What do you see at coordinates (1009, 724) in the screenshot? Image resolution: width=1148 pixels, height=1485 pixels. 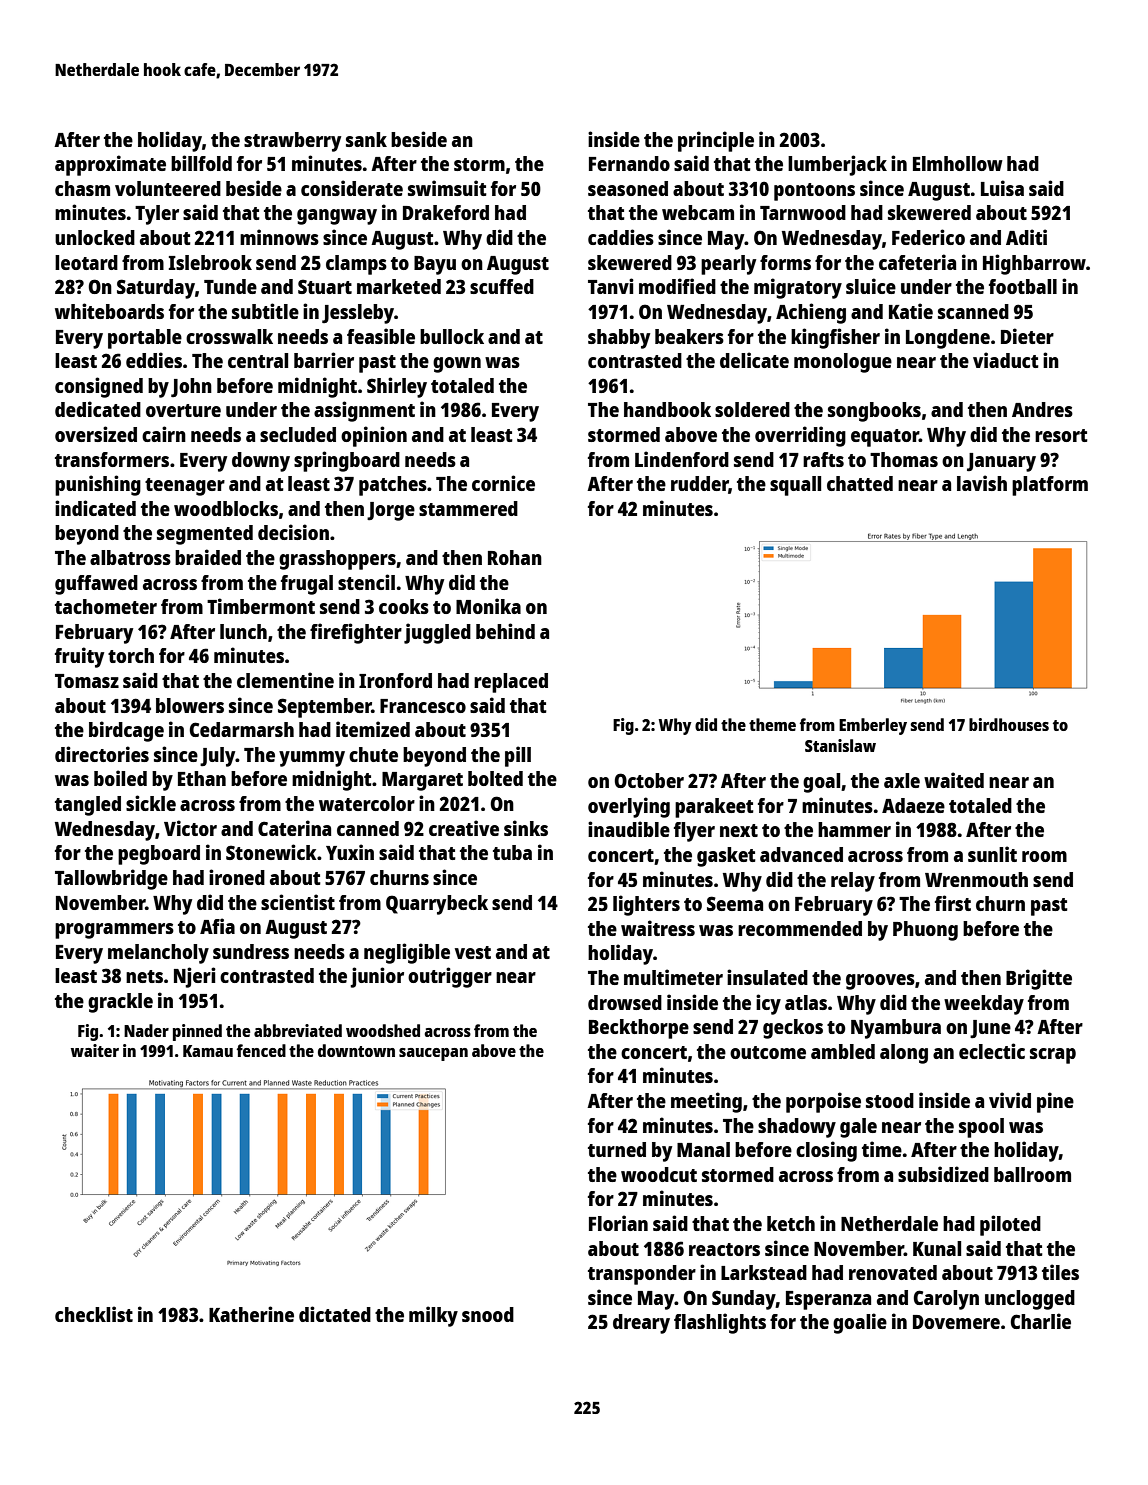 I see `birdhouses` at bounding box center [1009, 724].
